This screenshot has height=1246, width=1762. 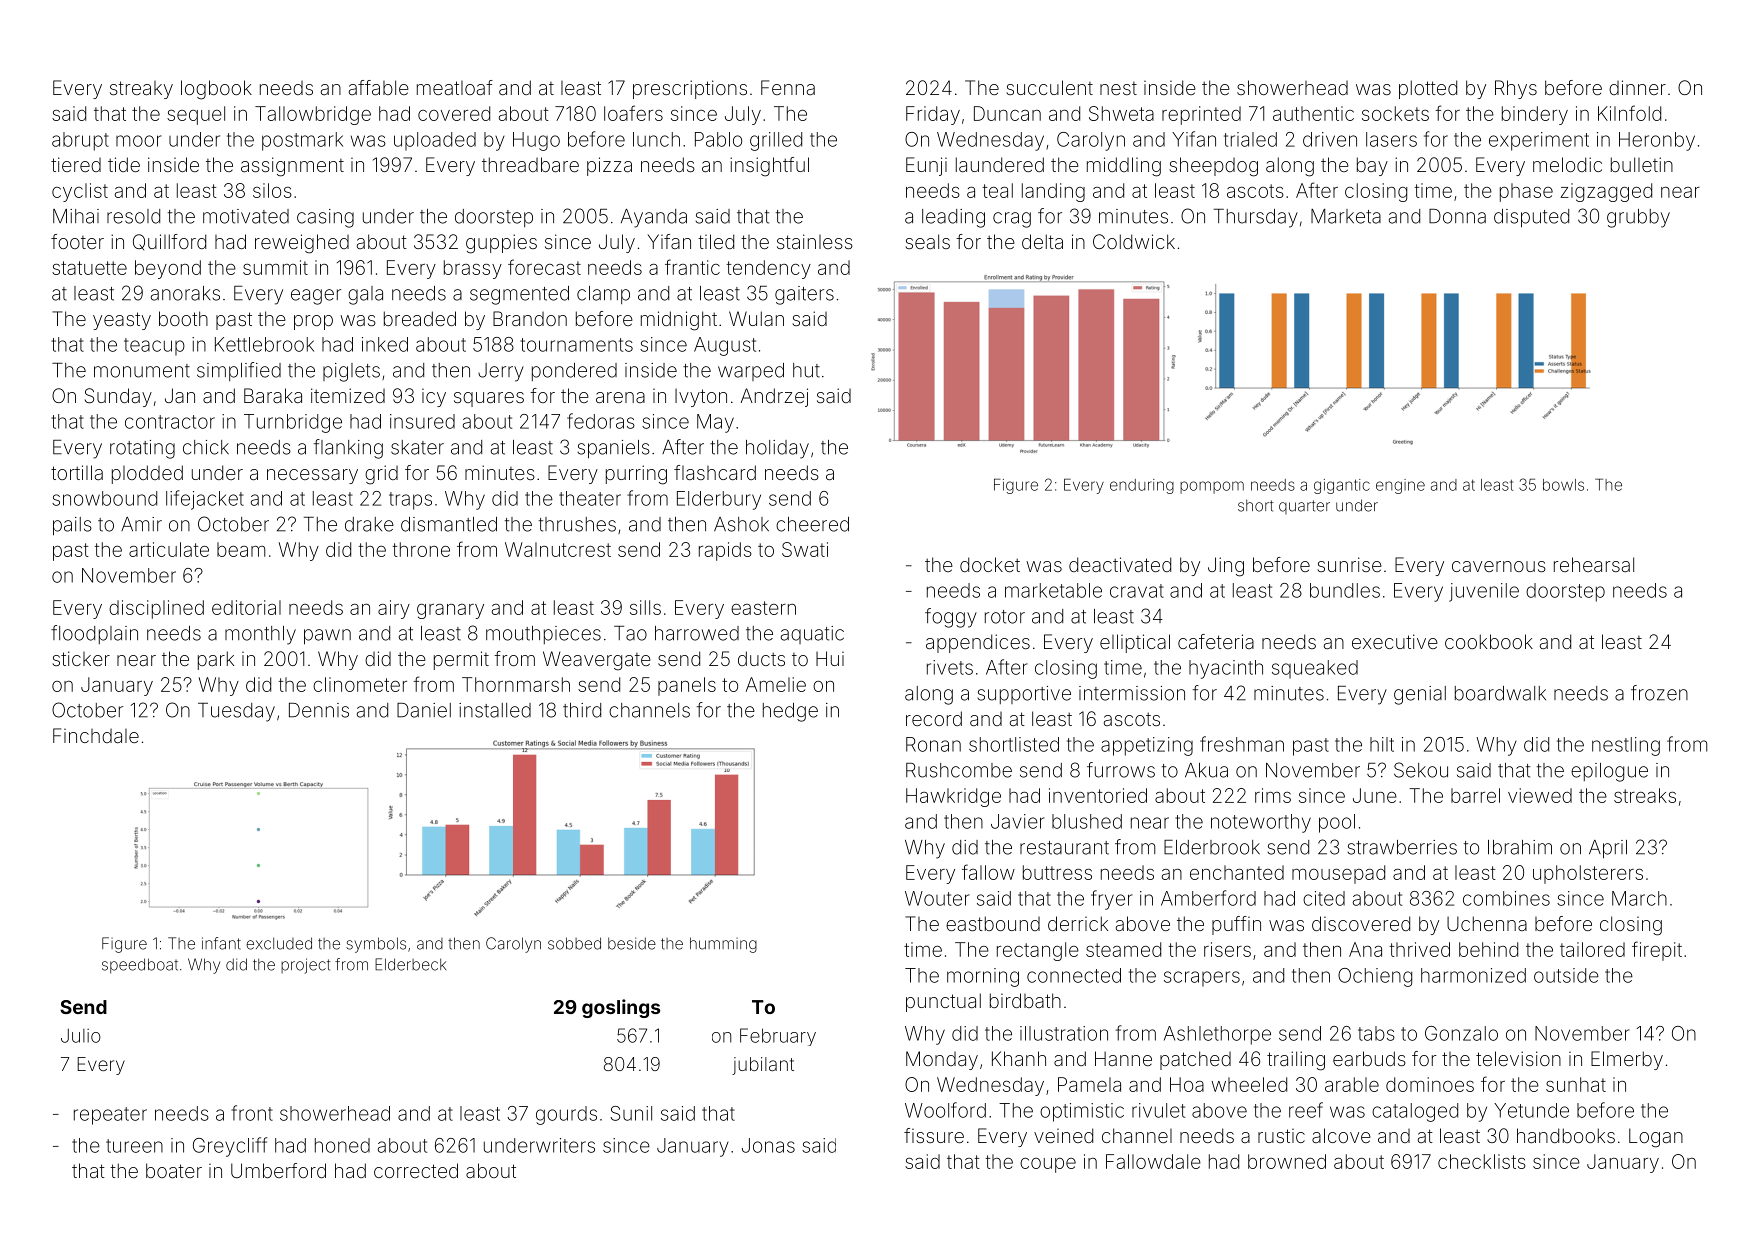 I want to click on enduring, so click(x=1142, y=486).
